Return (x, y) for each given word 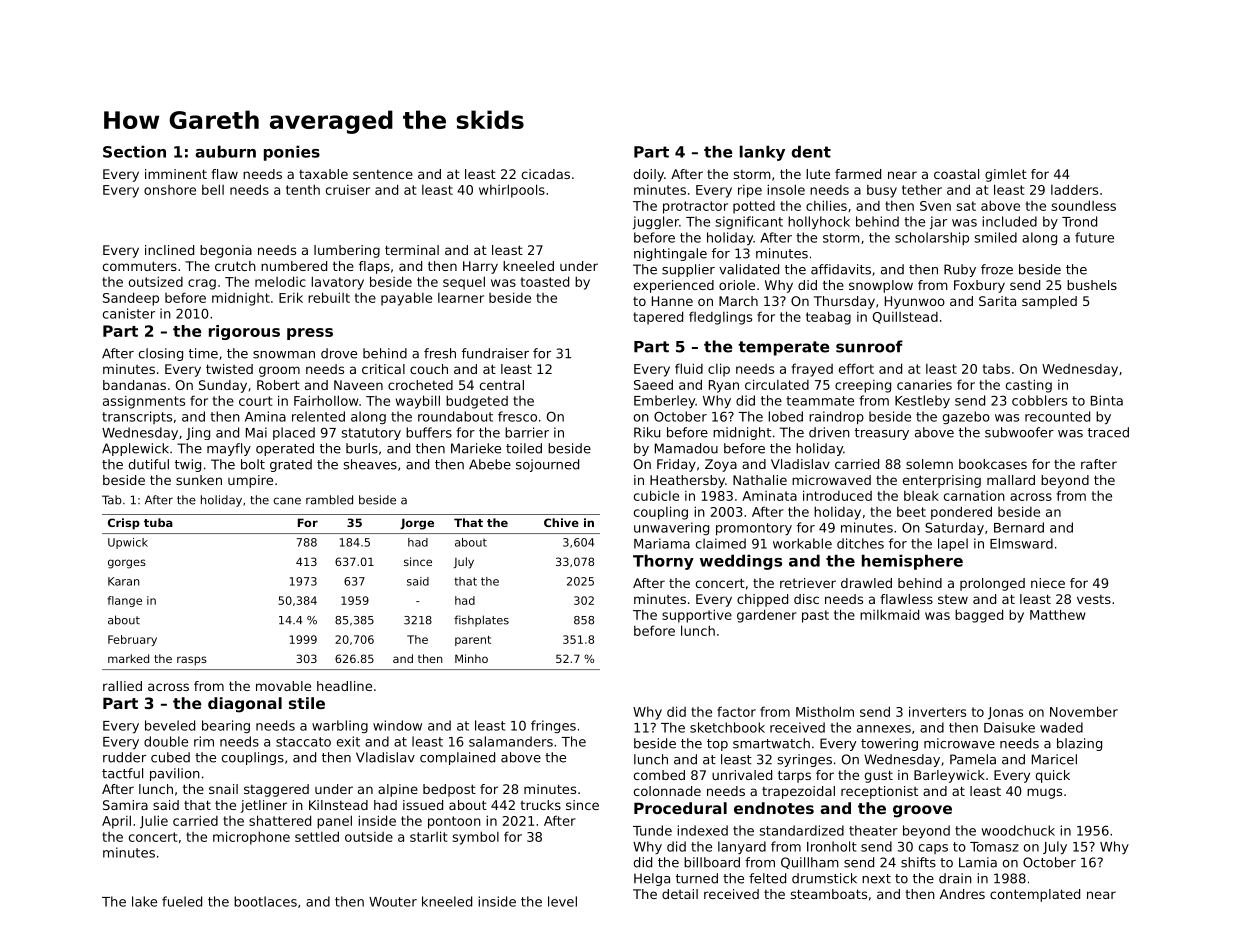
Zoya (721, 465)
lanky (762, 153)
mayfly (229, 449)
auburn (225, 151)
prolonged (992, 584)
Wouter (393, 902)
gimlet (1006, 175)
